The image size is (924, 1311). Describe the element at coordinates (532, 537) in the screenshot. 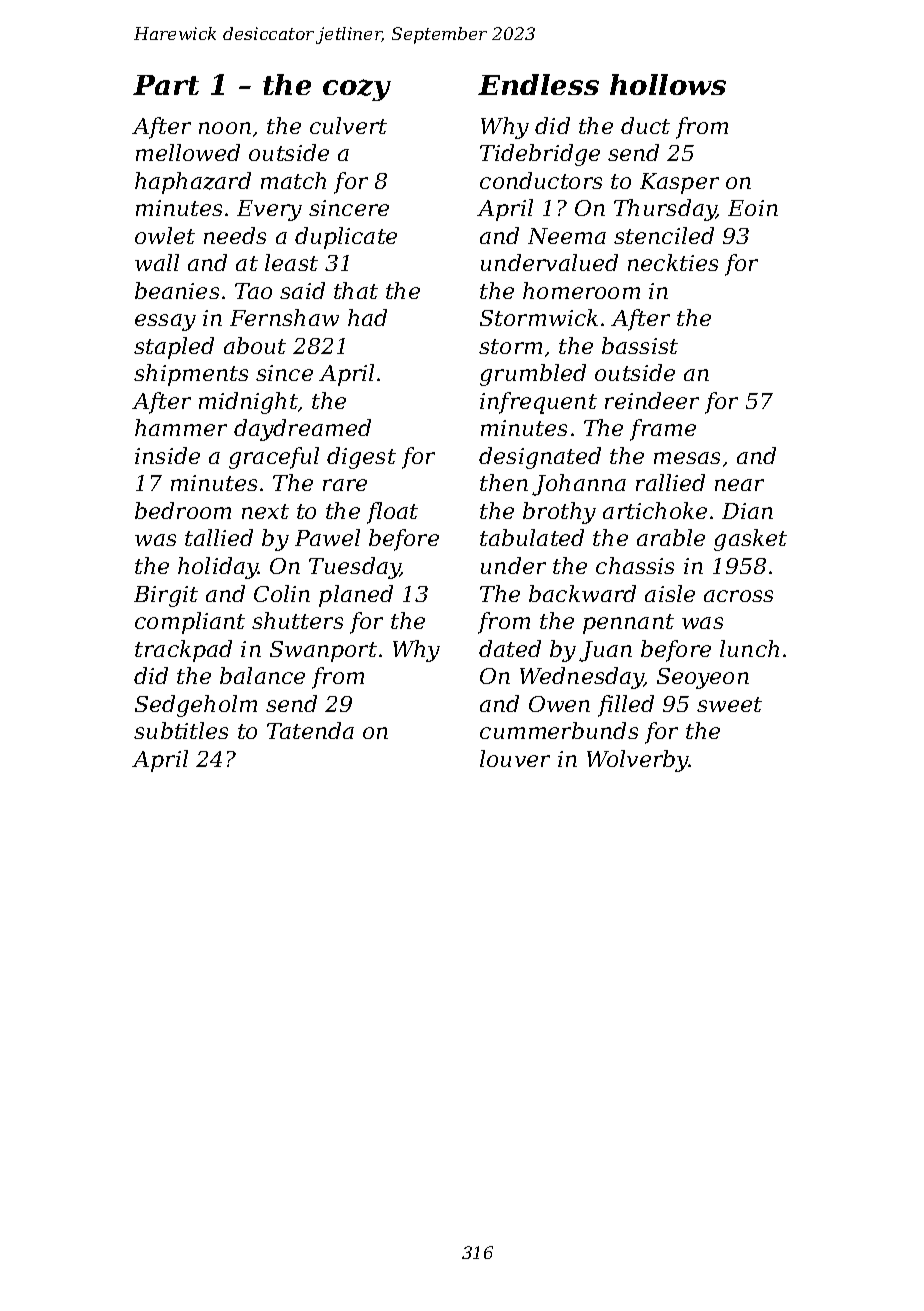

I see `tabulated` at that location.
